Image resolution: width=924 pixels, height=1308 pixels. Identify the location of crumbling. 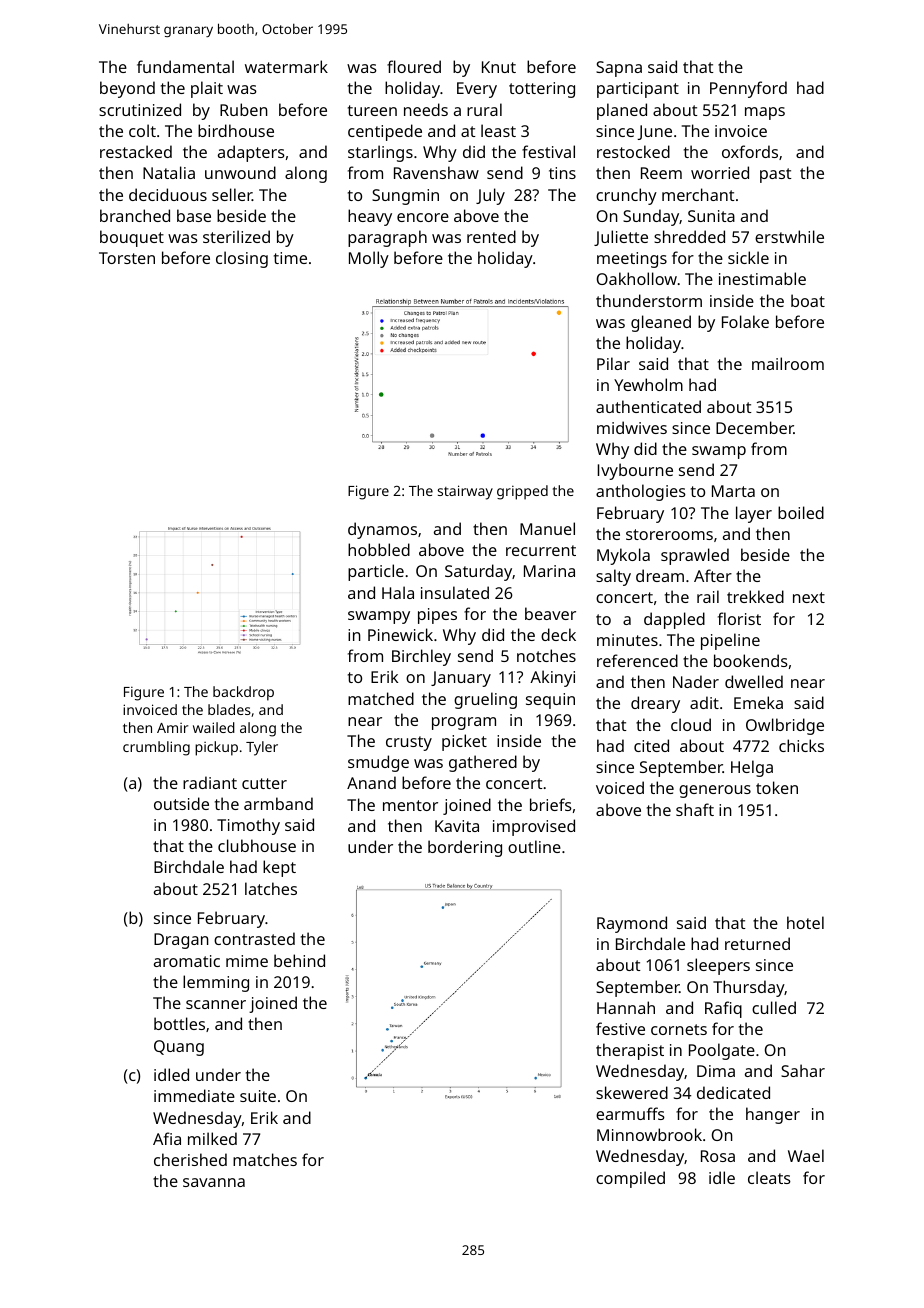
(156, 748).
